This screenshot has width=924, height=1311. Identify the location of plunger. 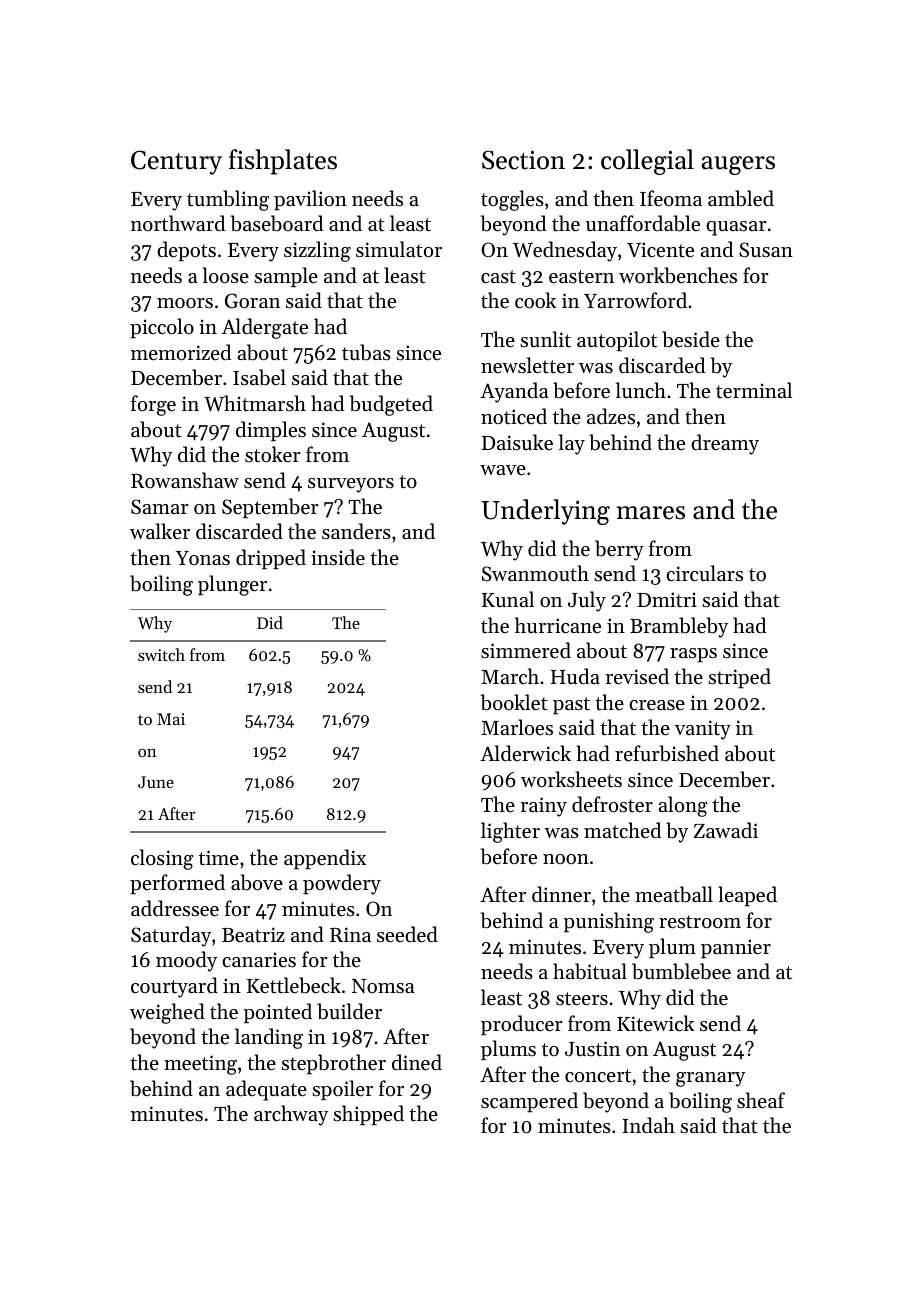
(232, 585).
